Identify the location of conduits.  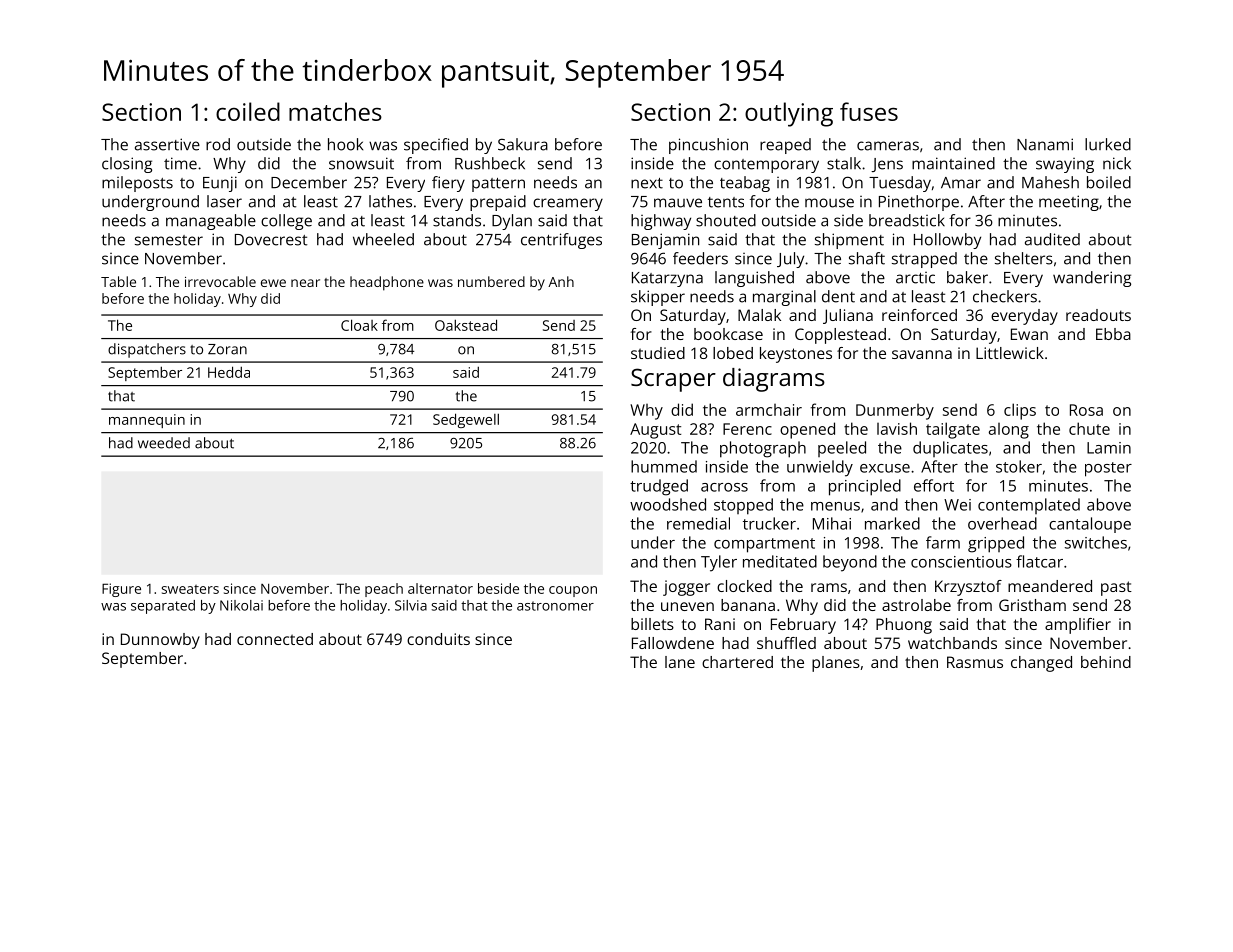
(438, 639).
